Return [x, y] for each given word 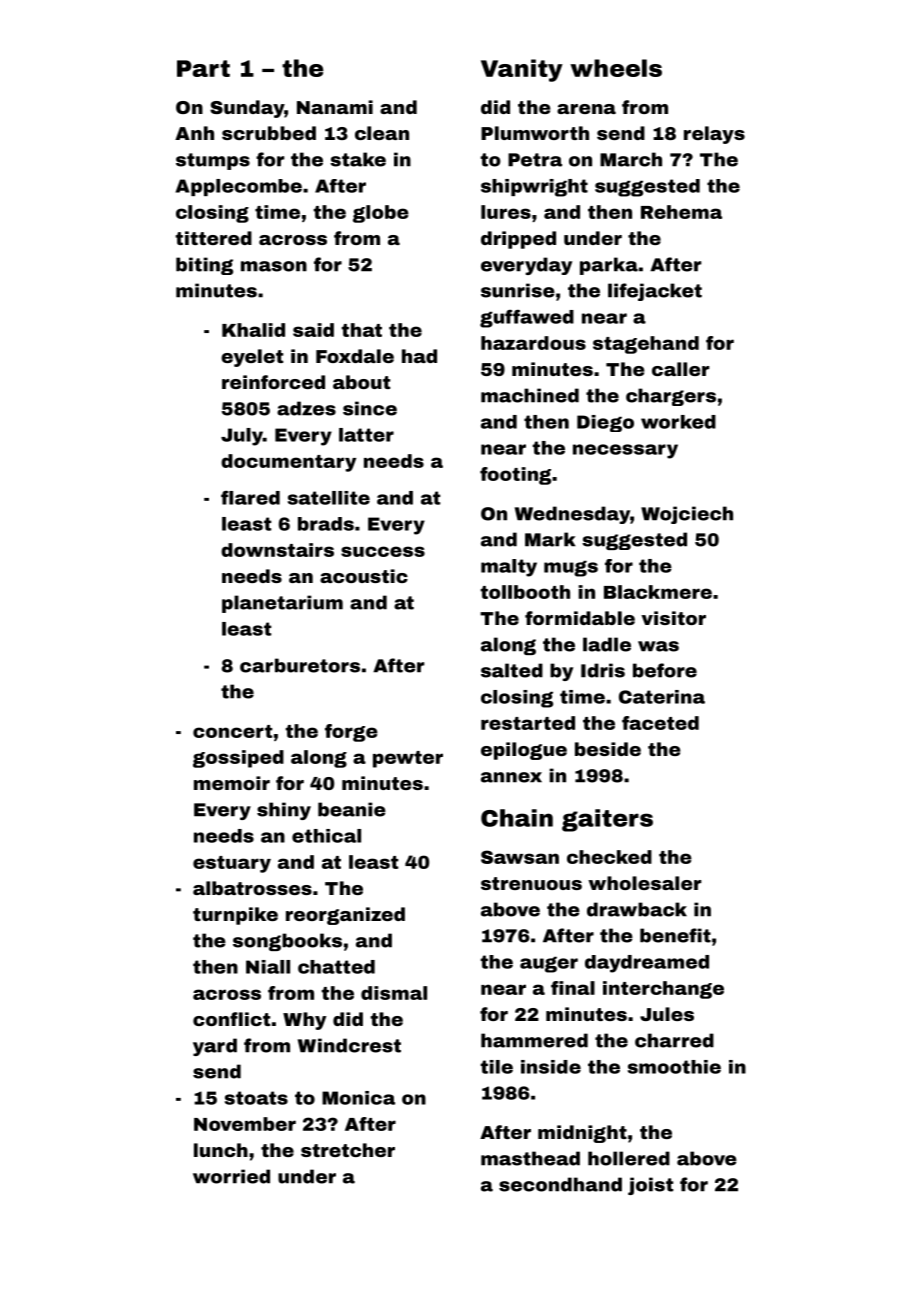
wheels [616, 68]
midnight [582, 1134]
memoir [232, 783]
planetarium [282, 604]
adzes [306, 408]
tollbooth [525, 592]
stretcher [348, 1150]
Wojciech [687, 515]
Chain [517, 818]
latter [366, 435]
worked [678, 422]
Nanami [335, 107]
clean [382, 133]
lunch [221, 1150]
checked [609, 857]
